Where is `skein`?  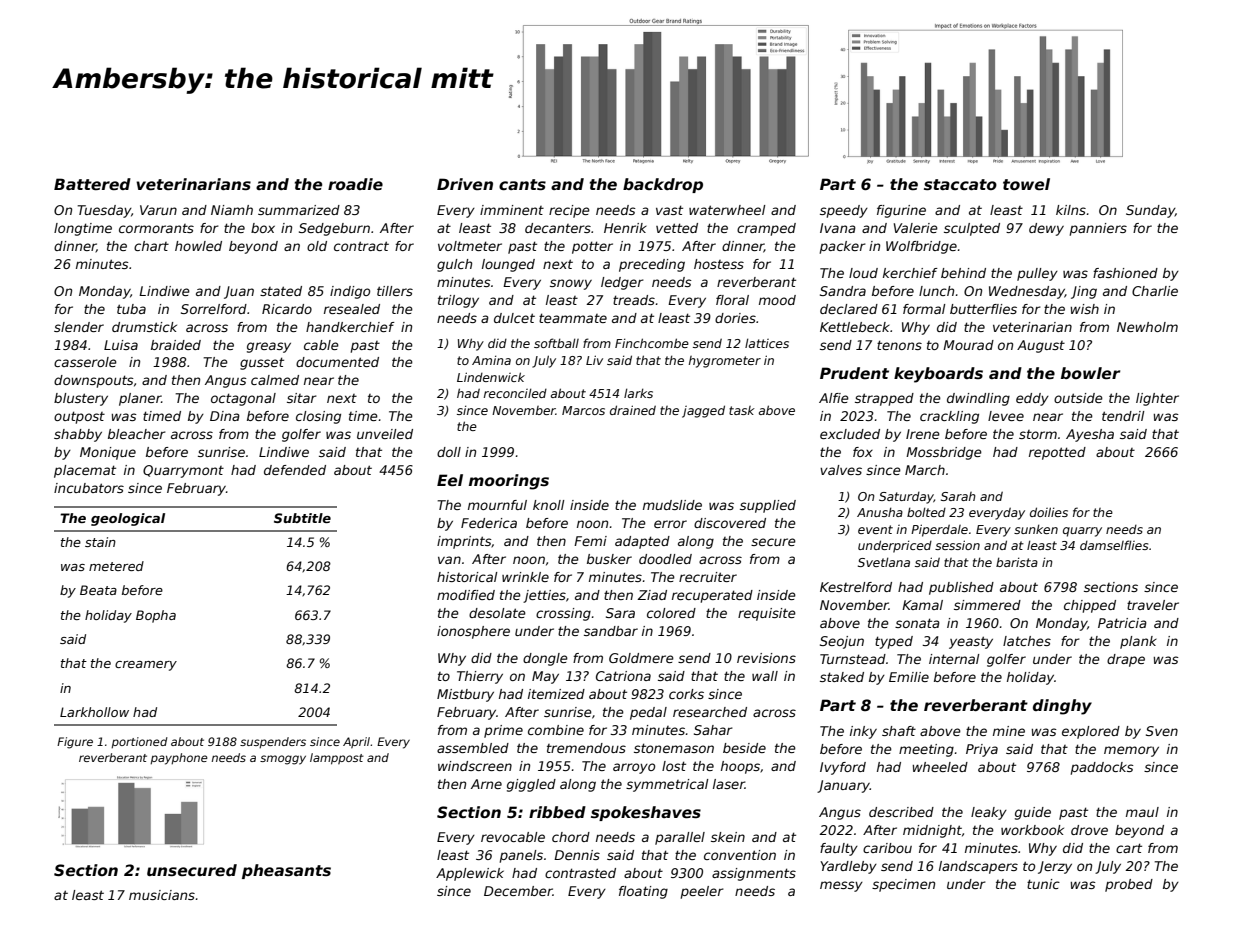
skein is located at coordinates (728, 837).
